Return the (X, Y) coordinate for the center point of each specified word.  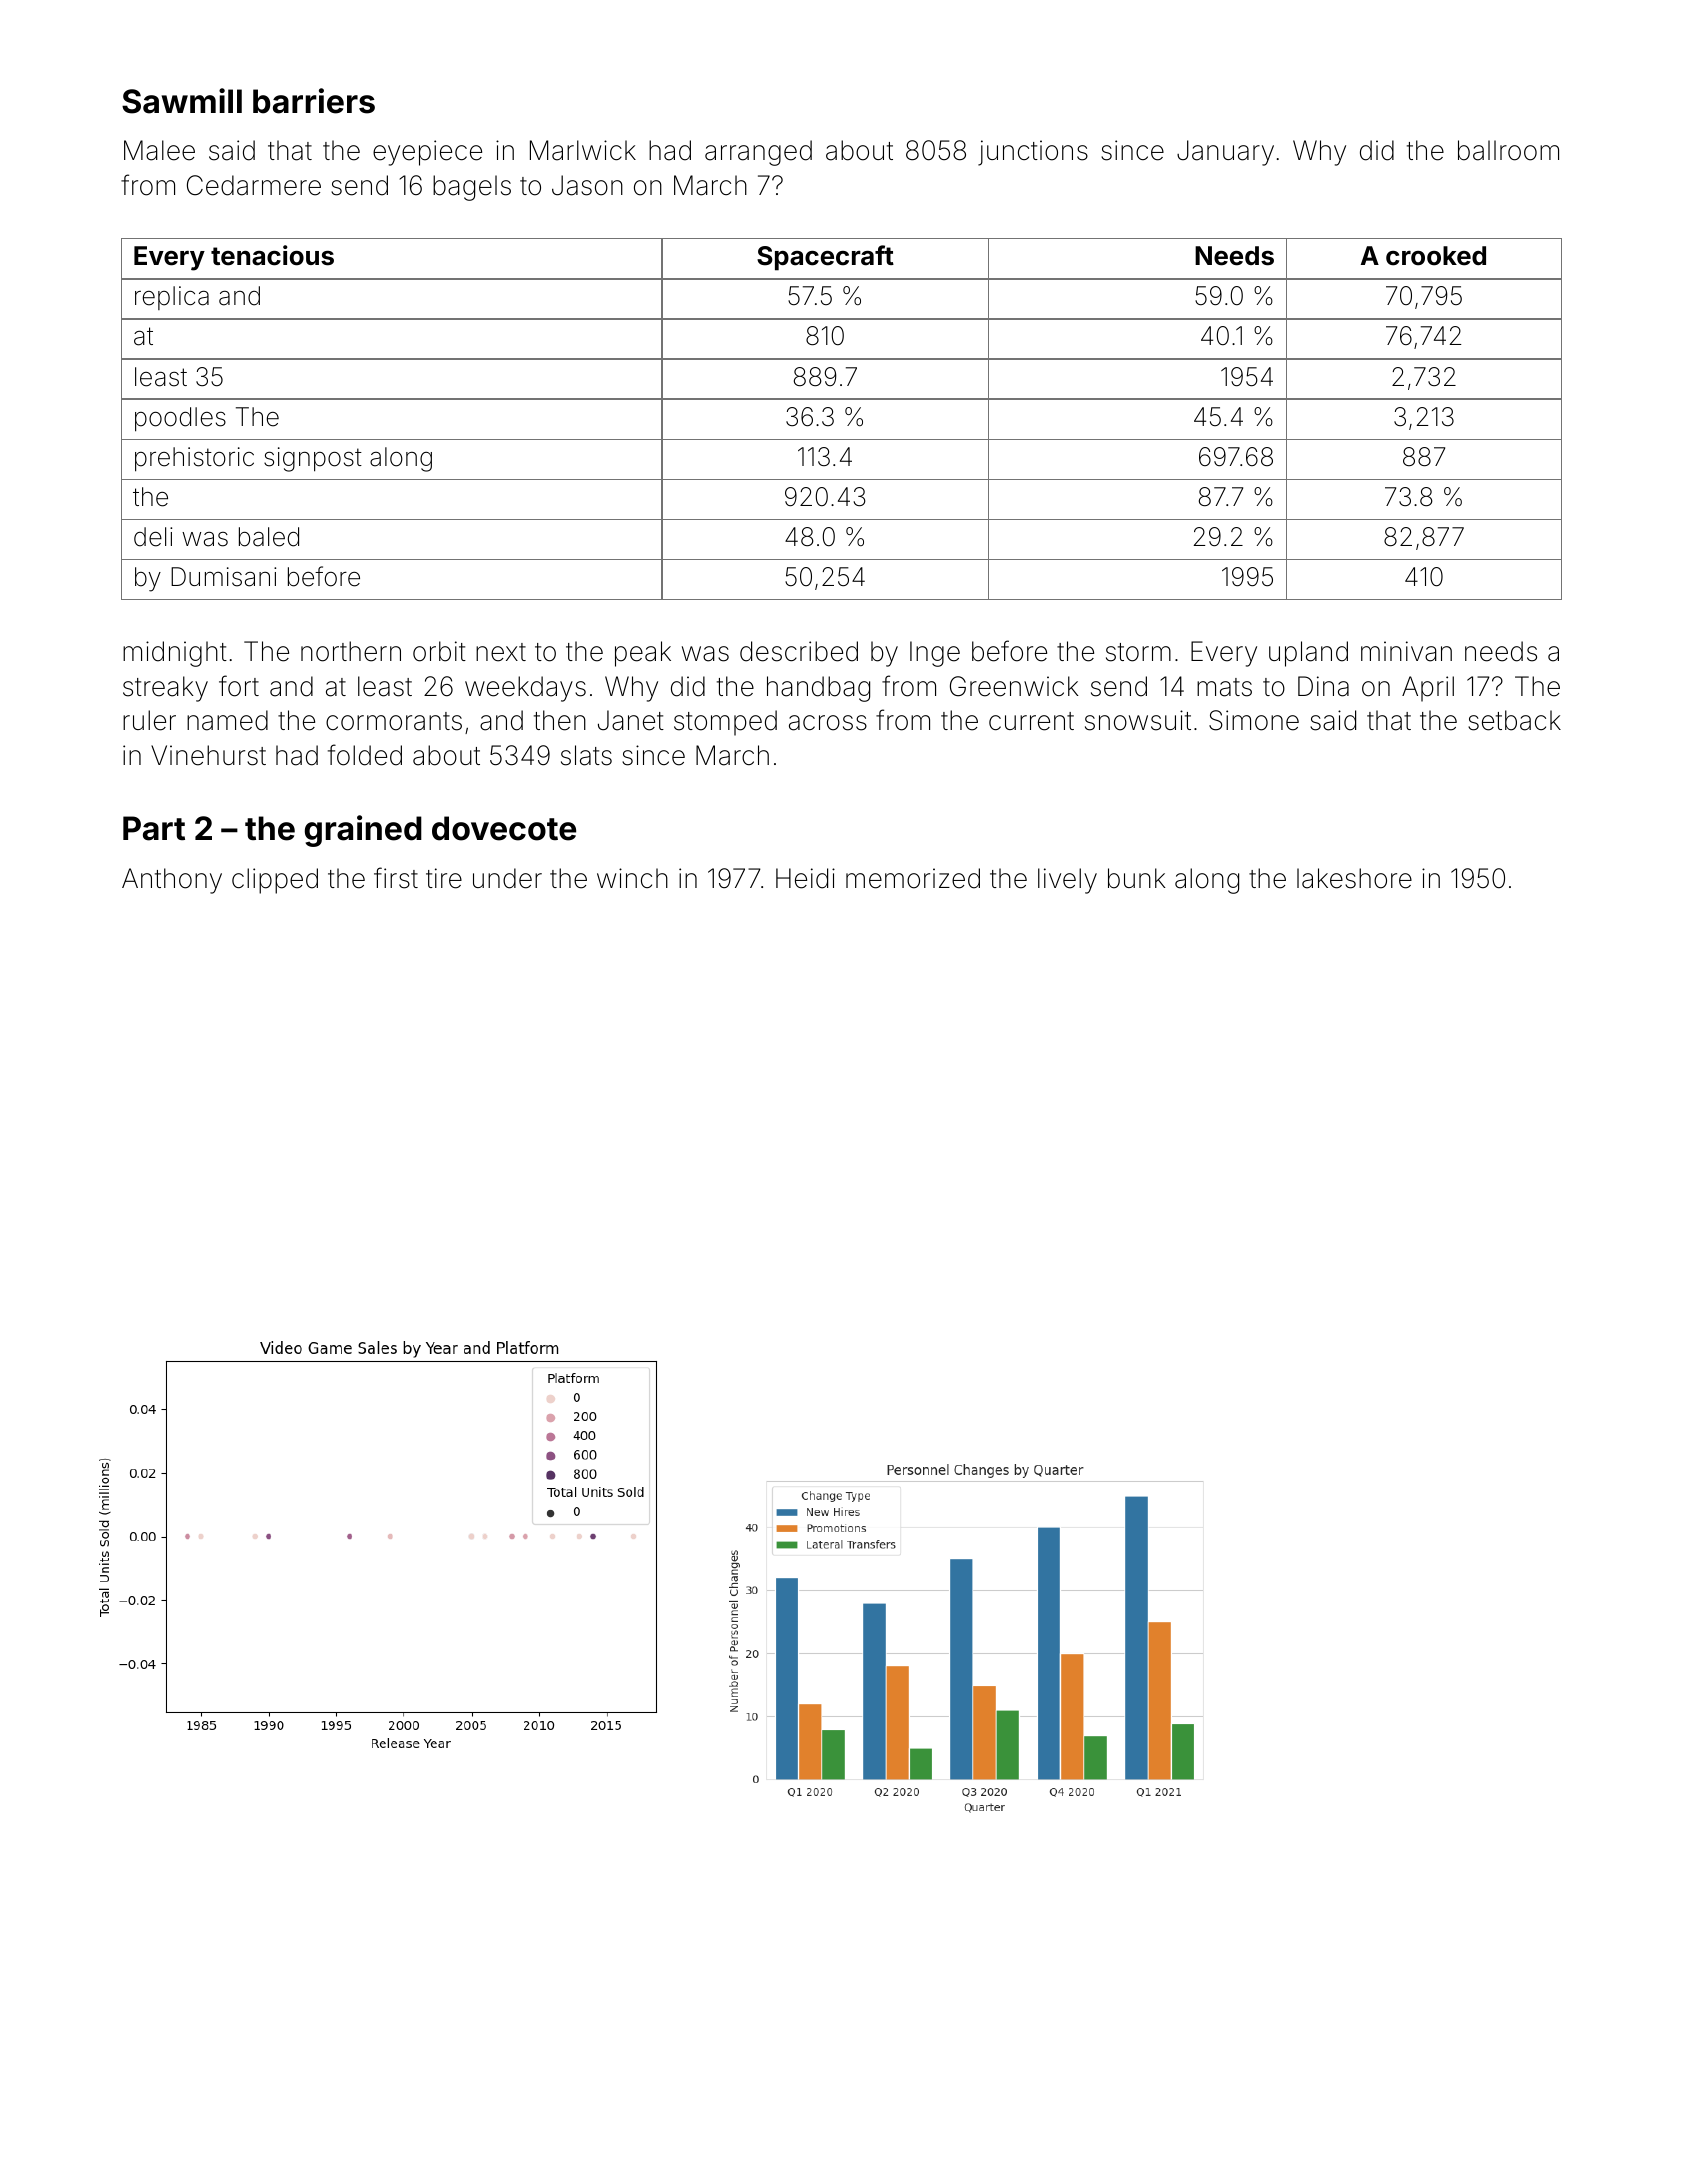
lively (1067, 881)
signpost (313, 459)
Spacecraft (825, 258)
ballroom (1508, 150)
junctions (1033, 153)
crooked (1436, 256)
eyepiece (427, 153)
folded (365, 755)
